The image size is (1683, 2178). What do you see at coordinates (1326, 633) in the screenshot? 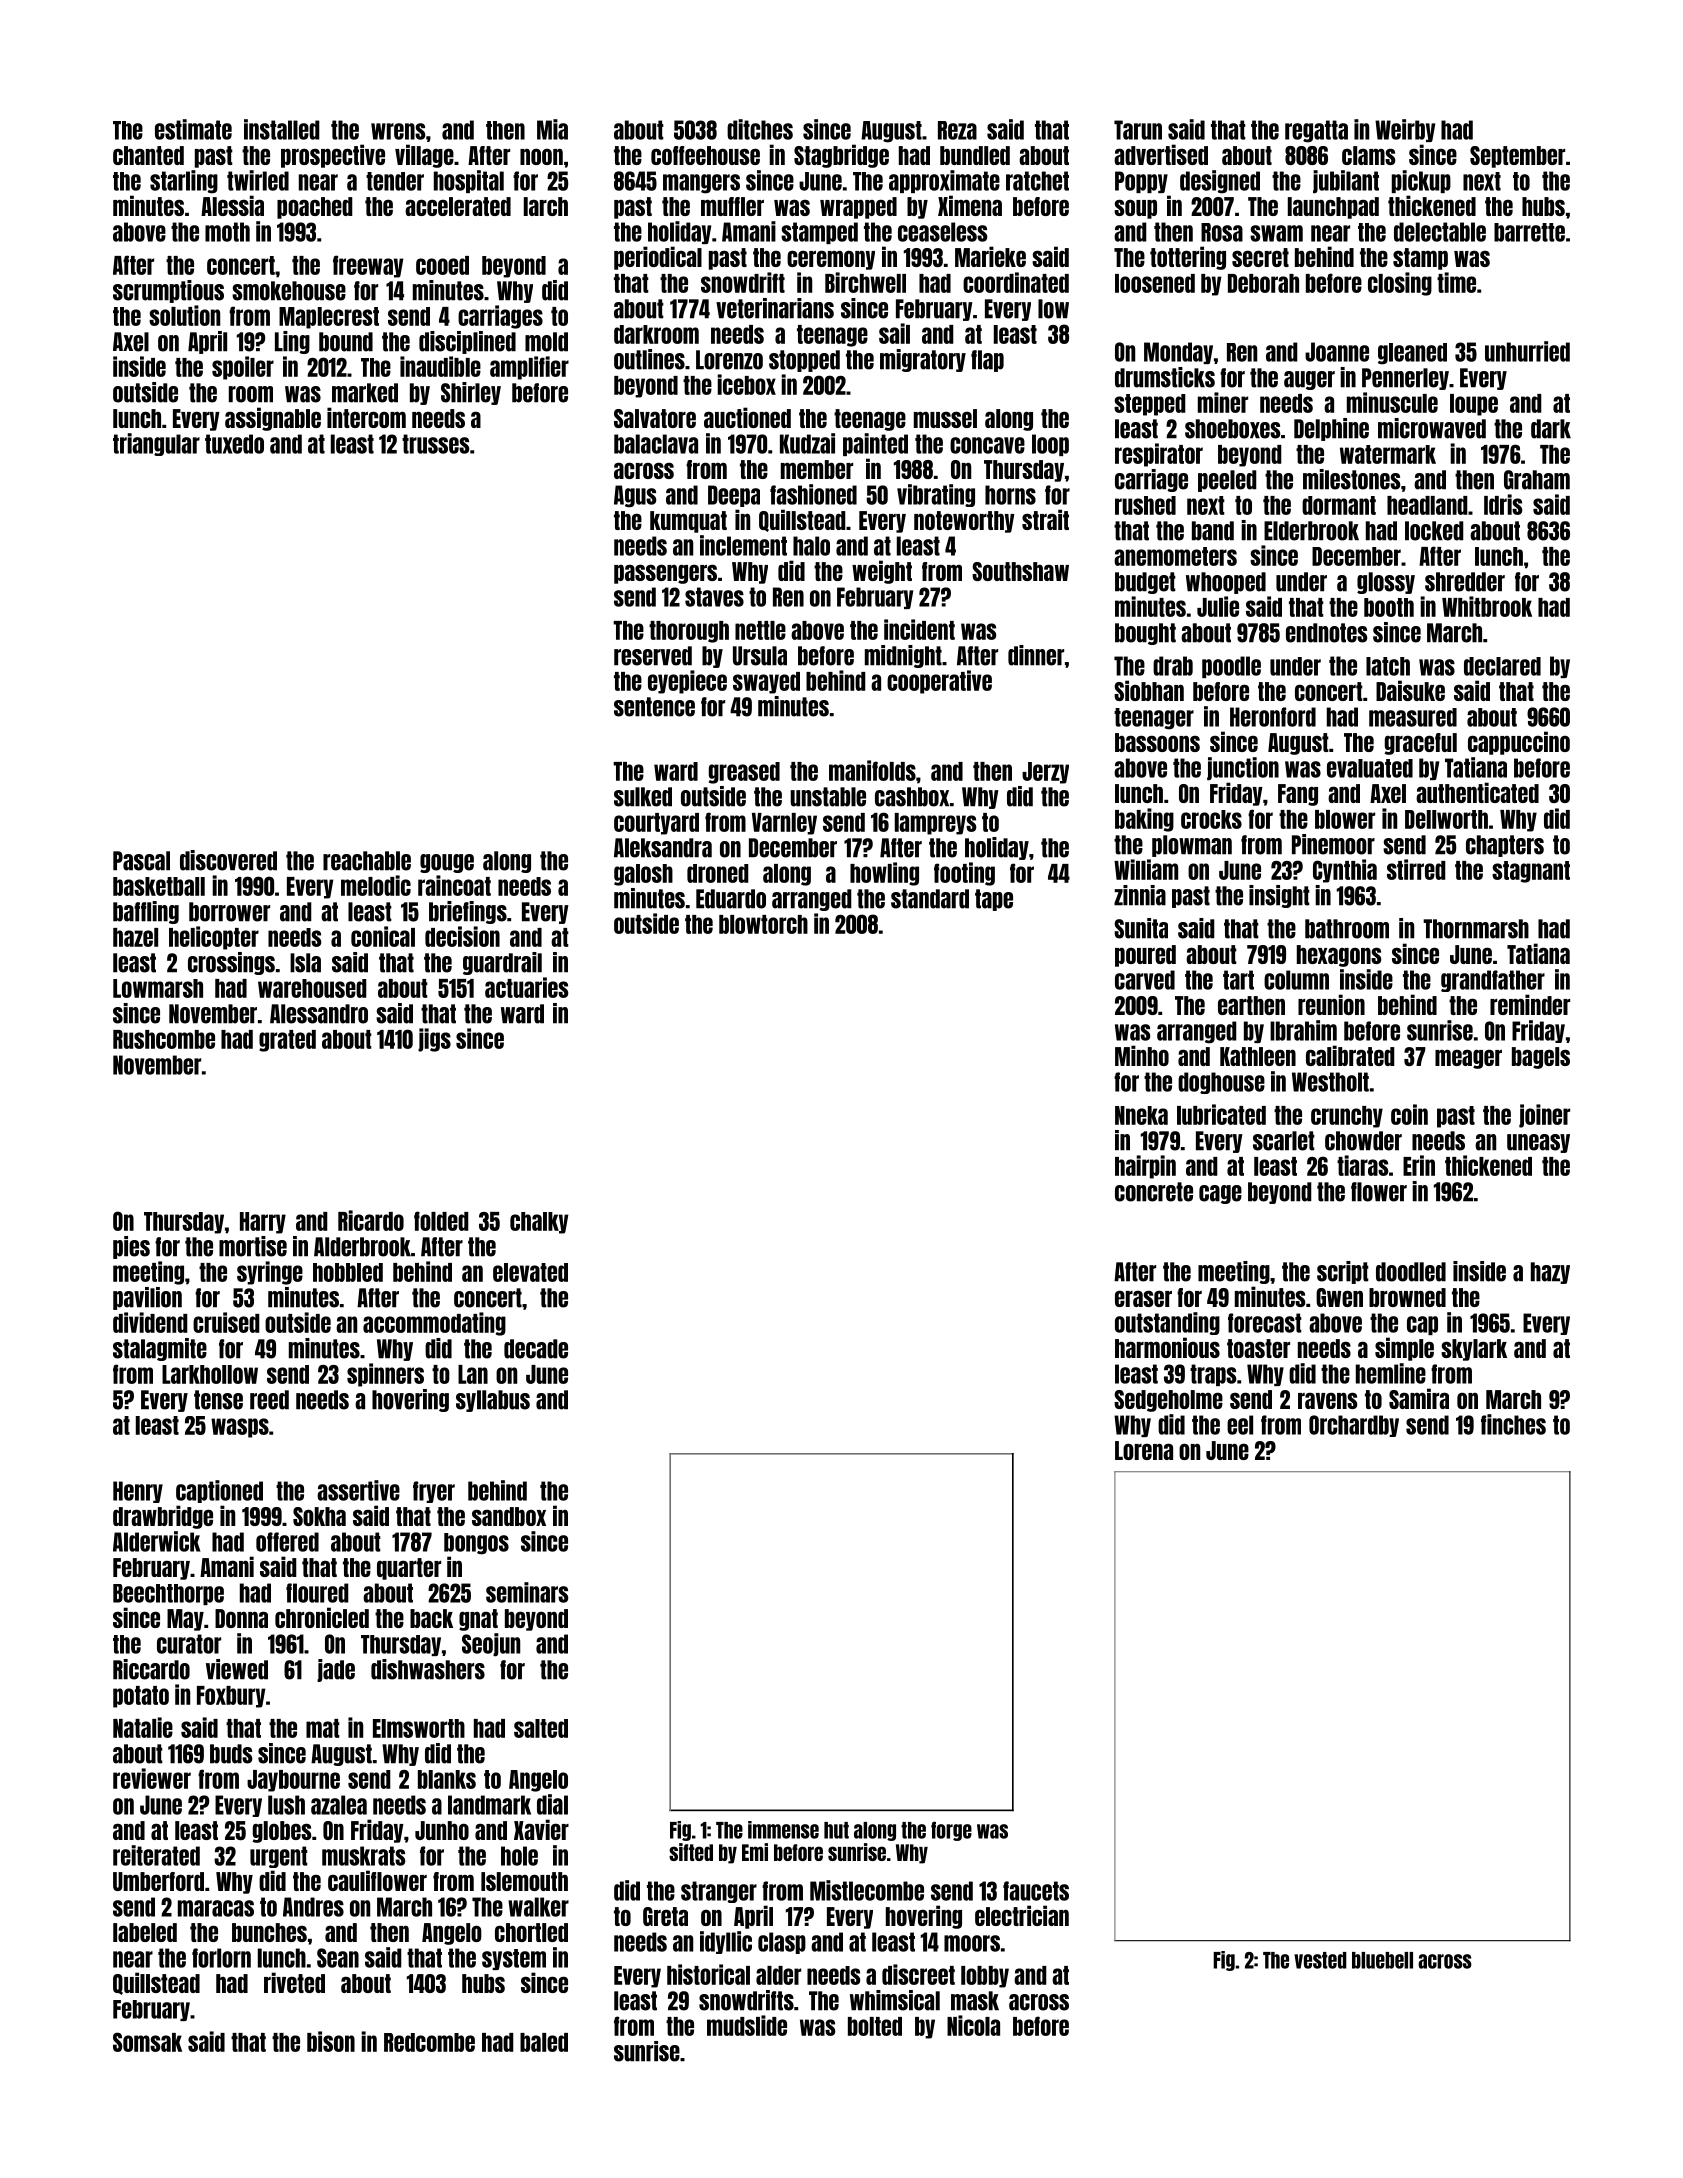
I see `endnotes` at bounding box center [1326, 633].
